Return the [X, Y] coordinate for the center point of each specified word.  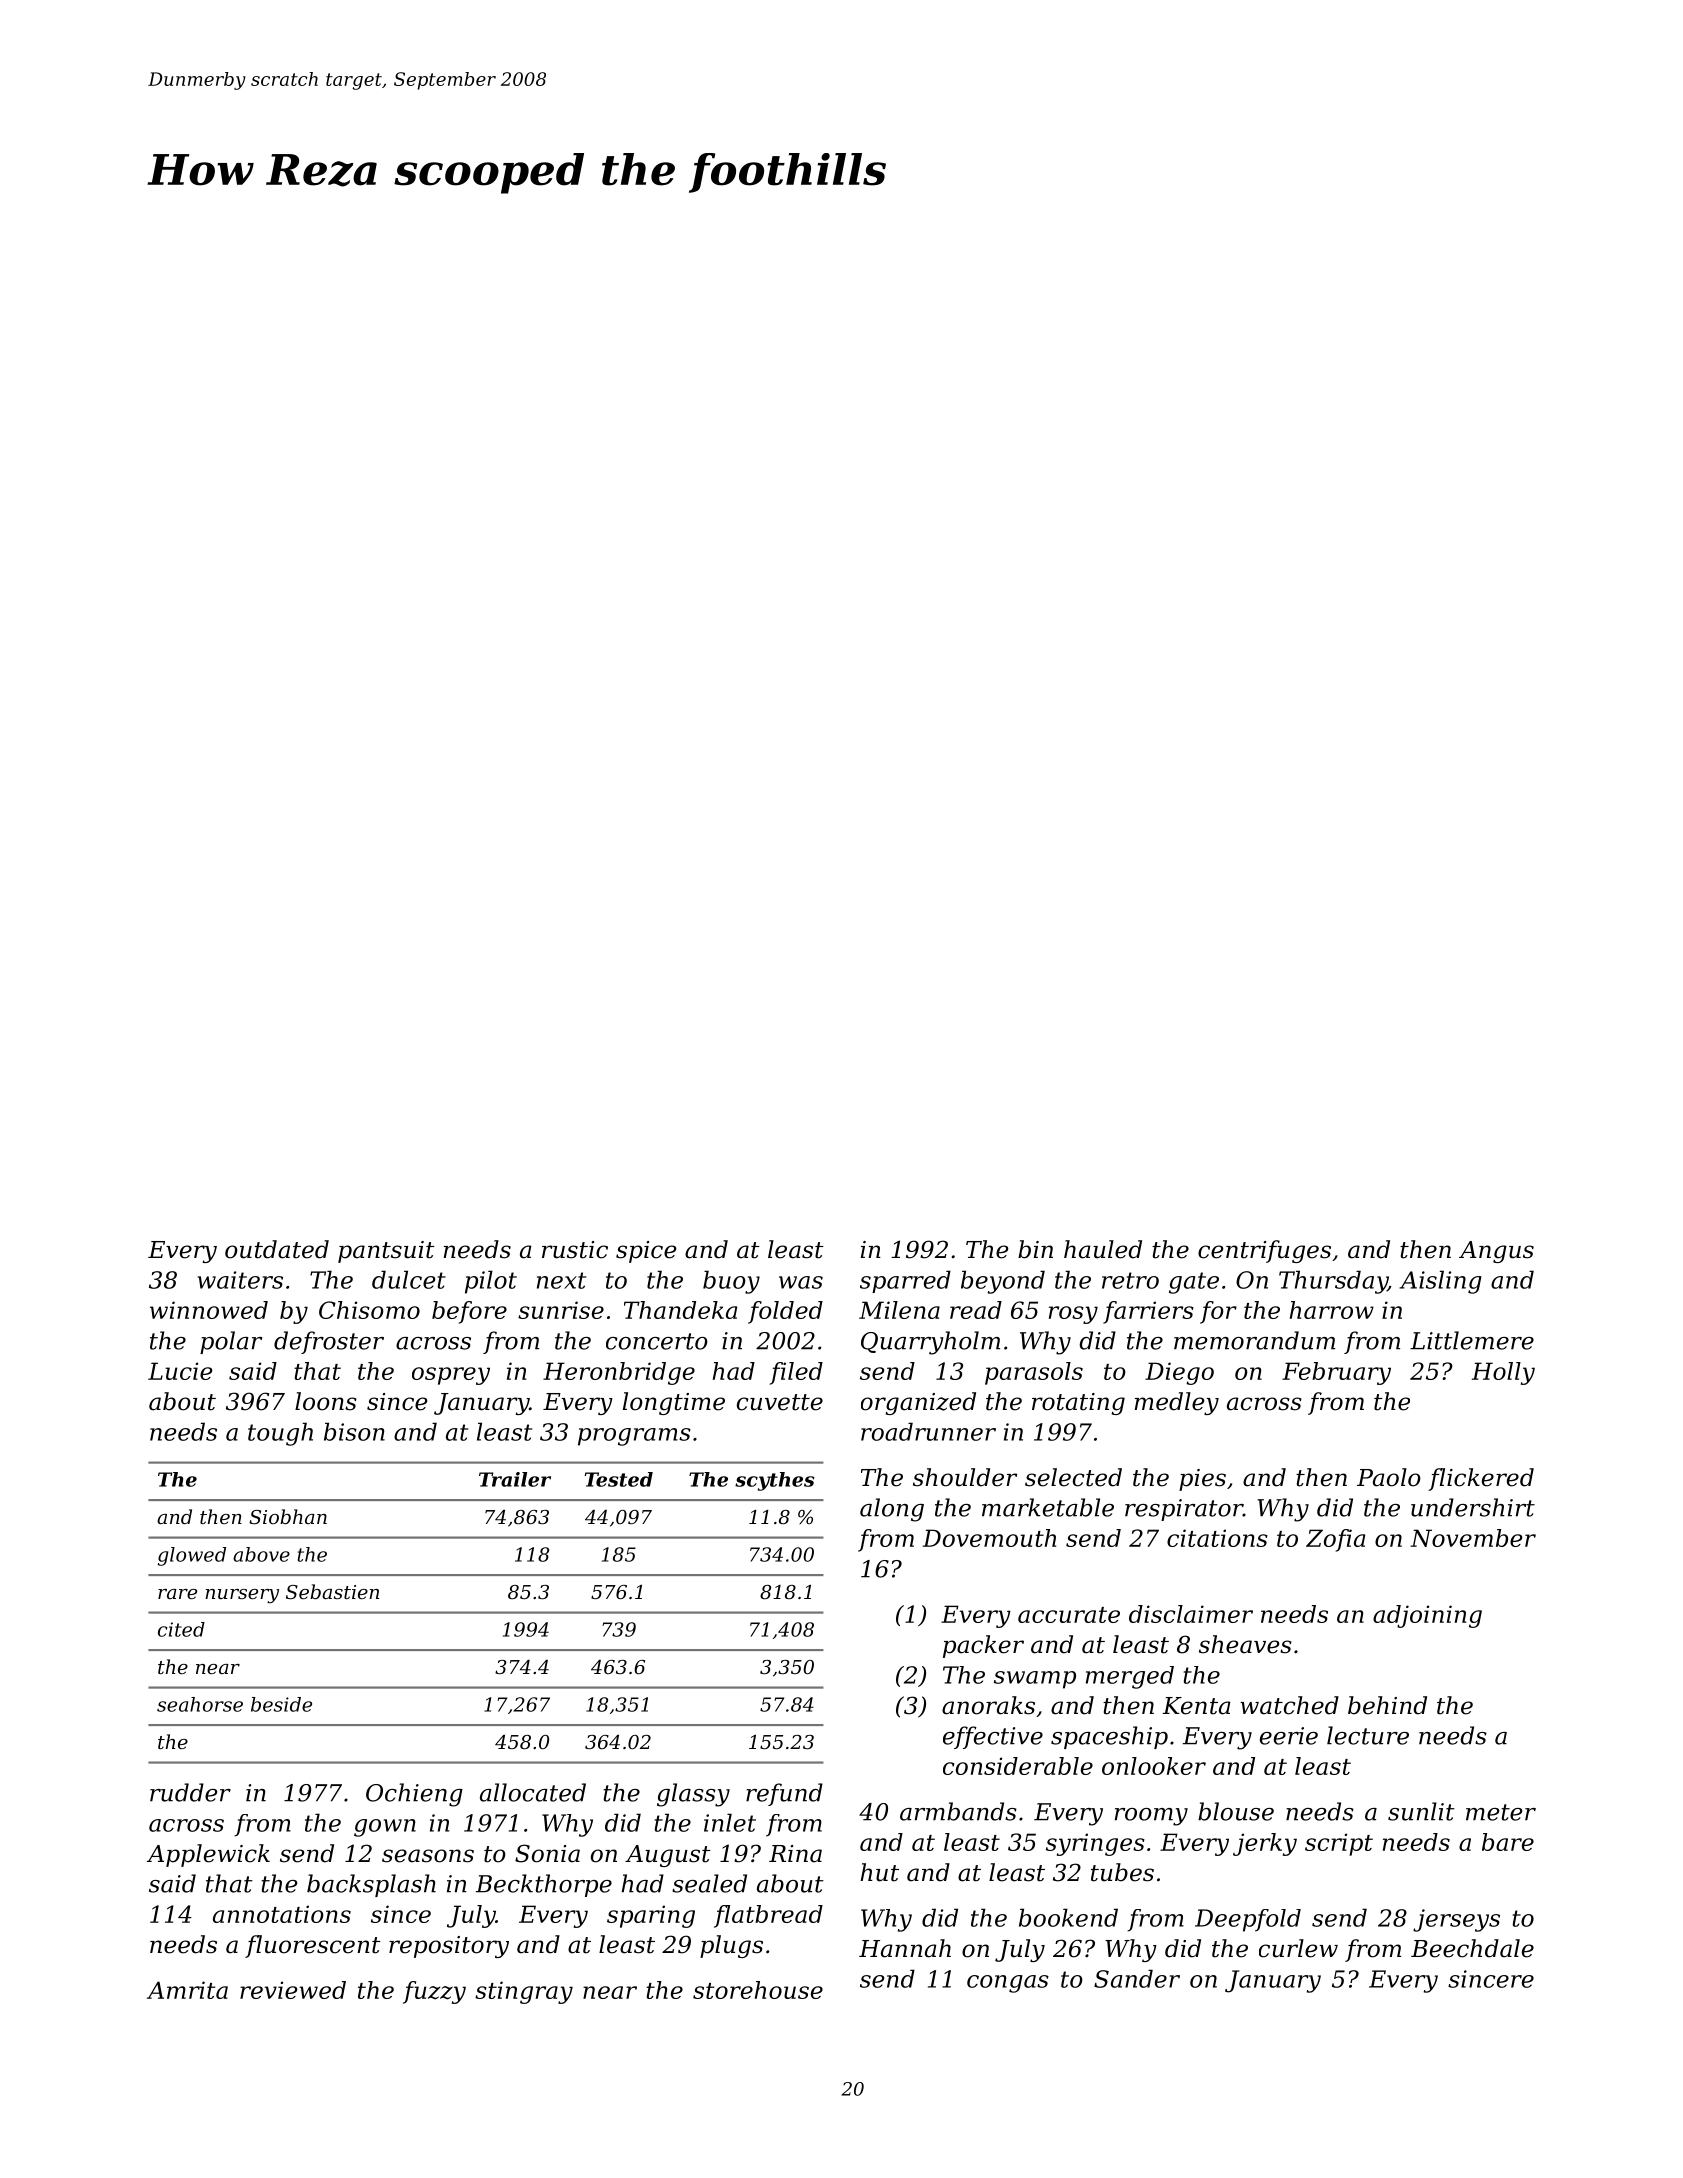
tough [280, 1434]
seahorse [200, 1704]
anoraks [988, 1705]
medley [1176, 1403]
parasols [1034, 1373]
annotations [282, 1914]
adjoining [1427, 1616]
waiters [240, 1280]
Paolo [1389, 1477]
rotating [1078, 1404]
